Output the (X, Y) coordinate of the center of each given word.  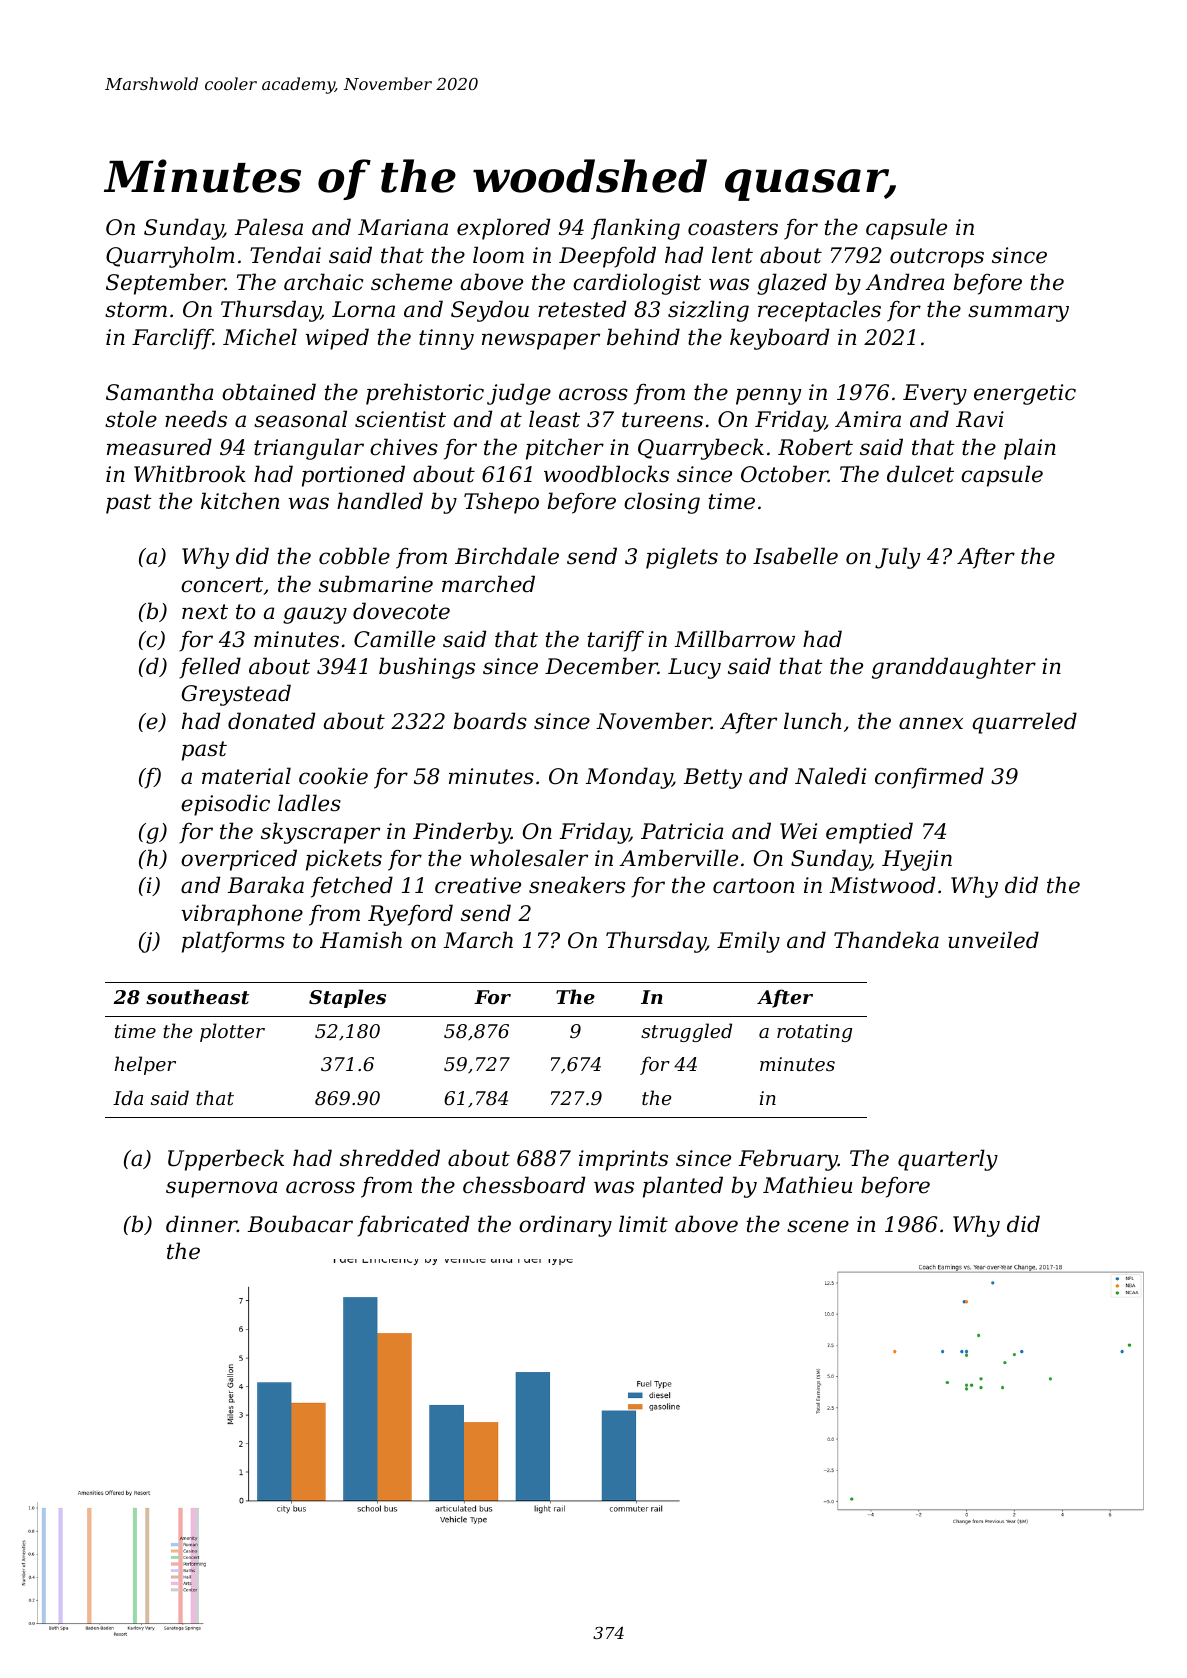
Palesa (269, 227)
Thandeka (886, 940)
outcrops (937, 258)
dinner (201, 1224)
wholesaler (529, 858)
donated (271, 721)
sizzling (708, 311)
